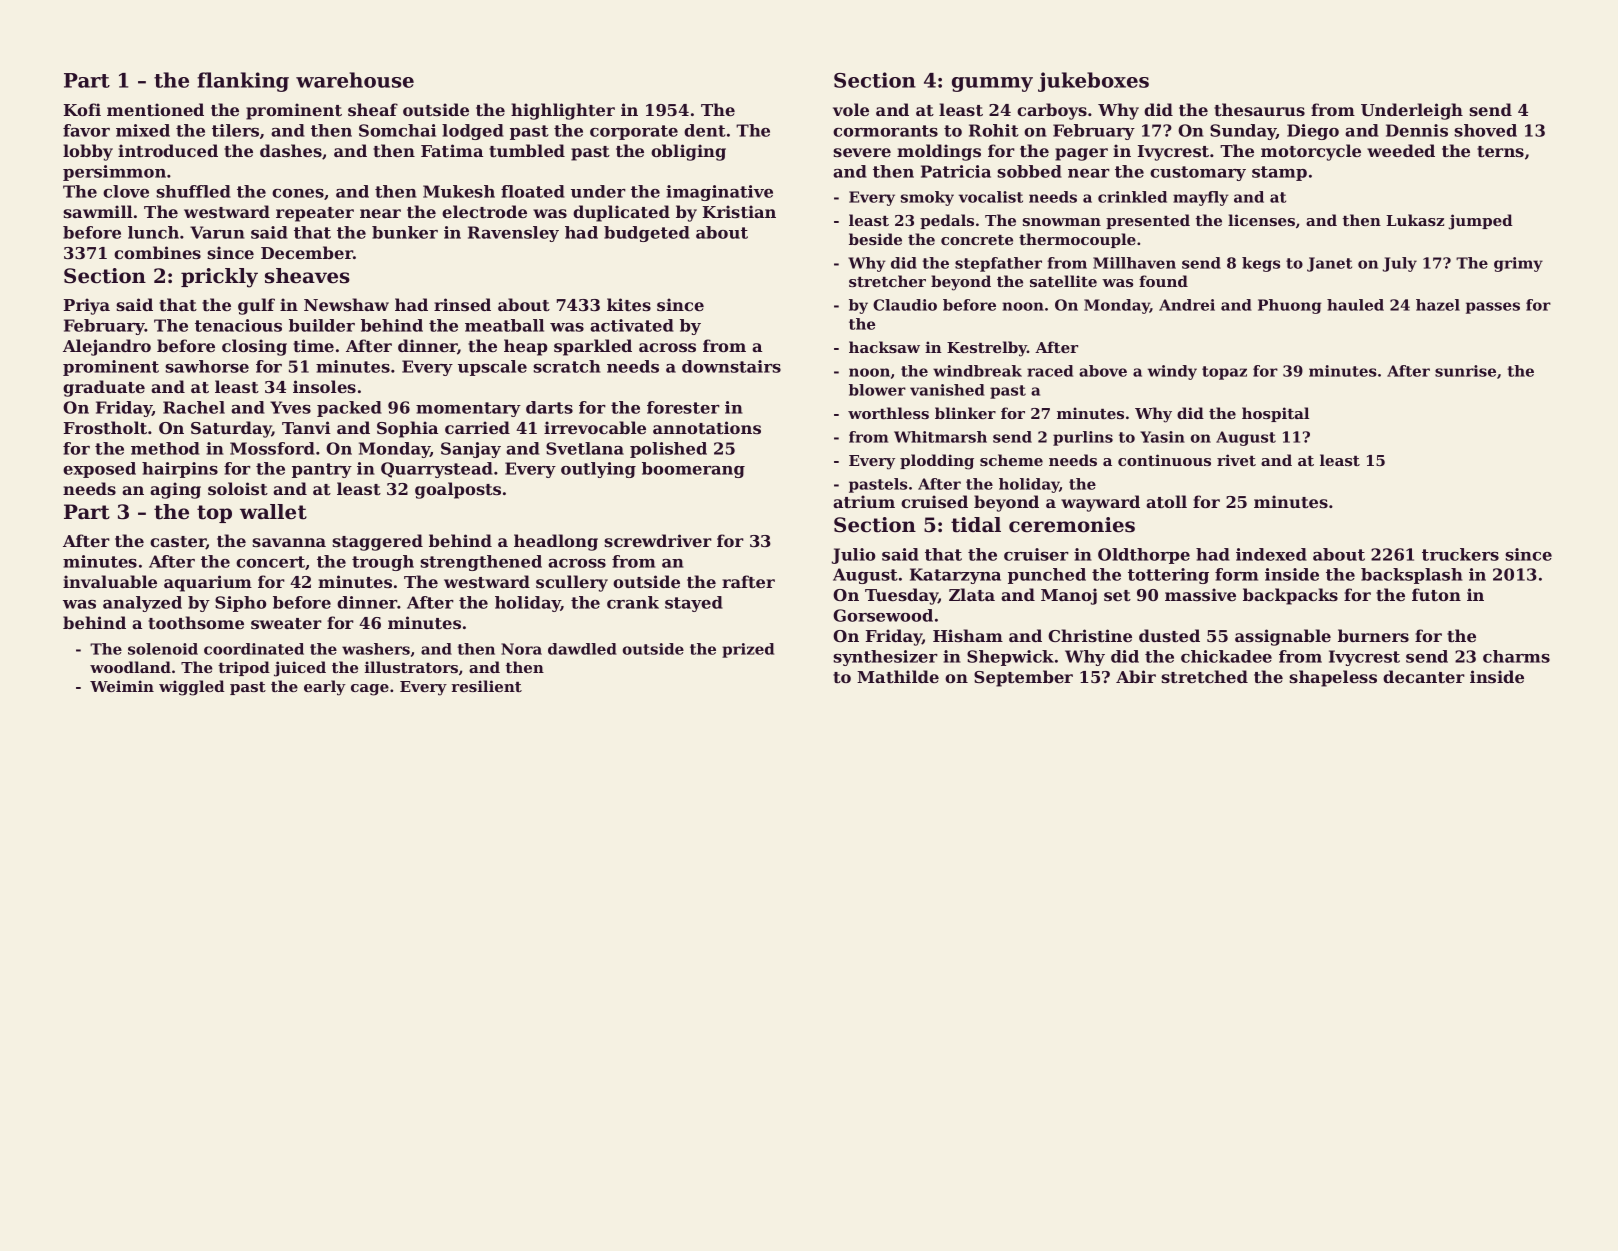 The image size is (1618, 1251). I want to click on wiggled, so click(192, 688).
